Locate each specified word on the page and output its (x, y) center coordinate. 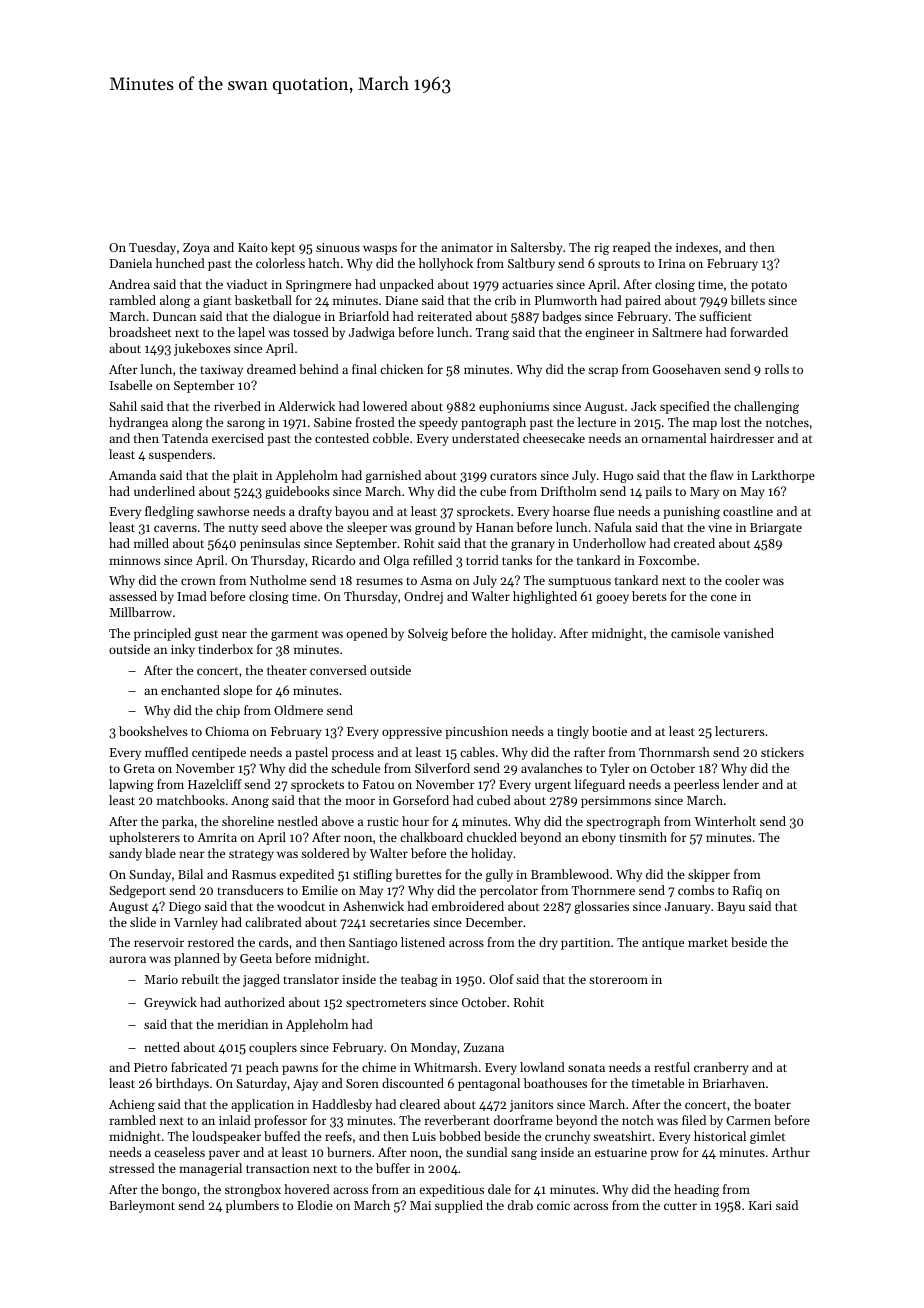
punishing (691, 512)
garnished (393, 476)
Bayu (731, 908)
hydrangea (138, 423)
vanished (749, 633)
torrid (482, 560)
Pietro (150, 1067)
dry (548, 943)
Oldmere (298, 710)
